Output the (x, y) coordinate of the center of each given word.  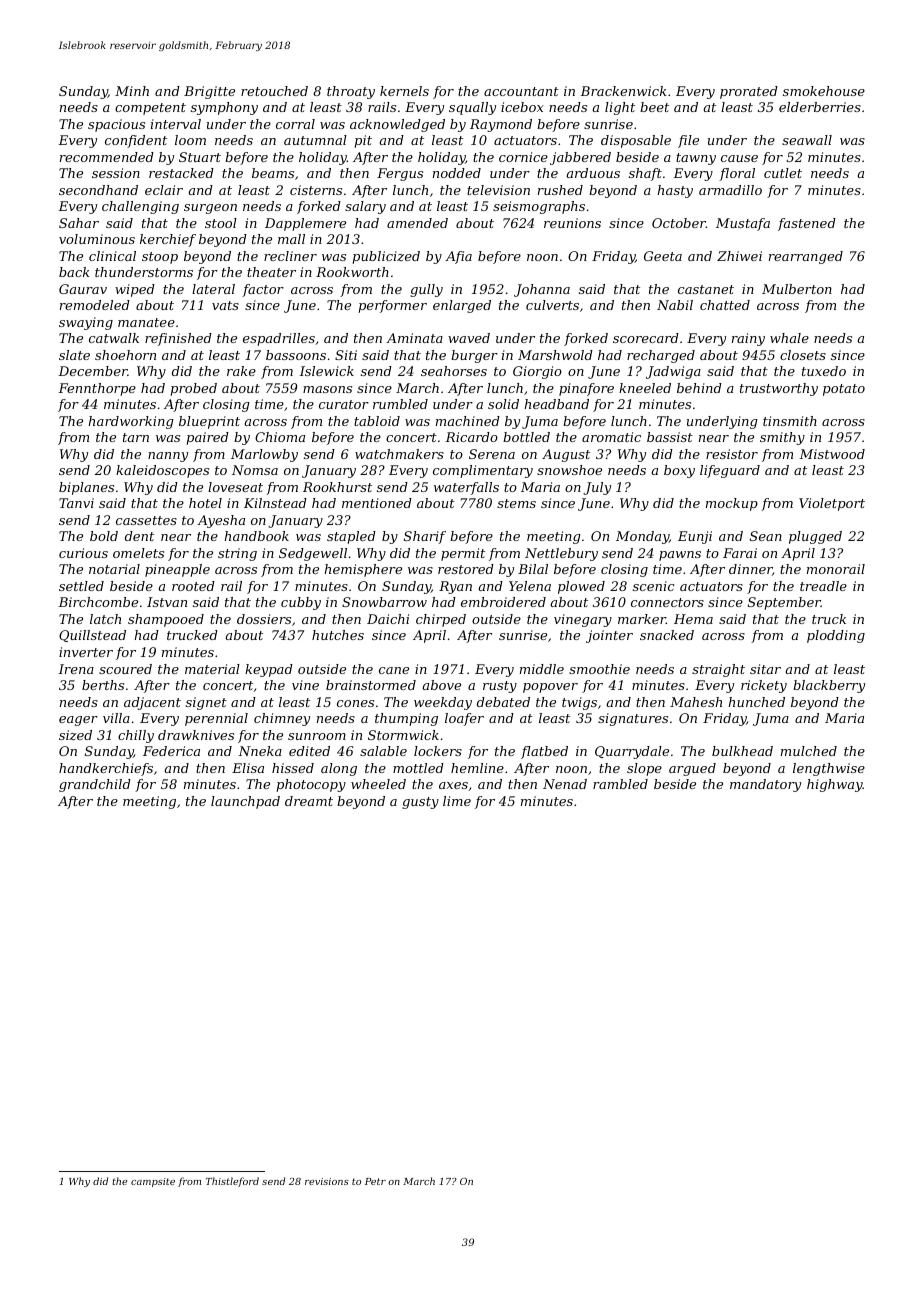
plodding (836, 636)
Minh (132, 91)
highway (835, 785)
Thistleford (232, 1182)
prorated (749, 92)
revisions (327, 1181)
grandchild (95, 785)
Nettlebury (561, 554)
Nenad (565, 784)
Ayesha (221, 521)
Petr (375, 1181)
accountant (521, 91)
